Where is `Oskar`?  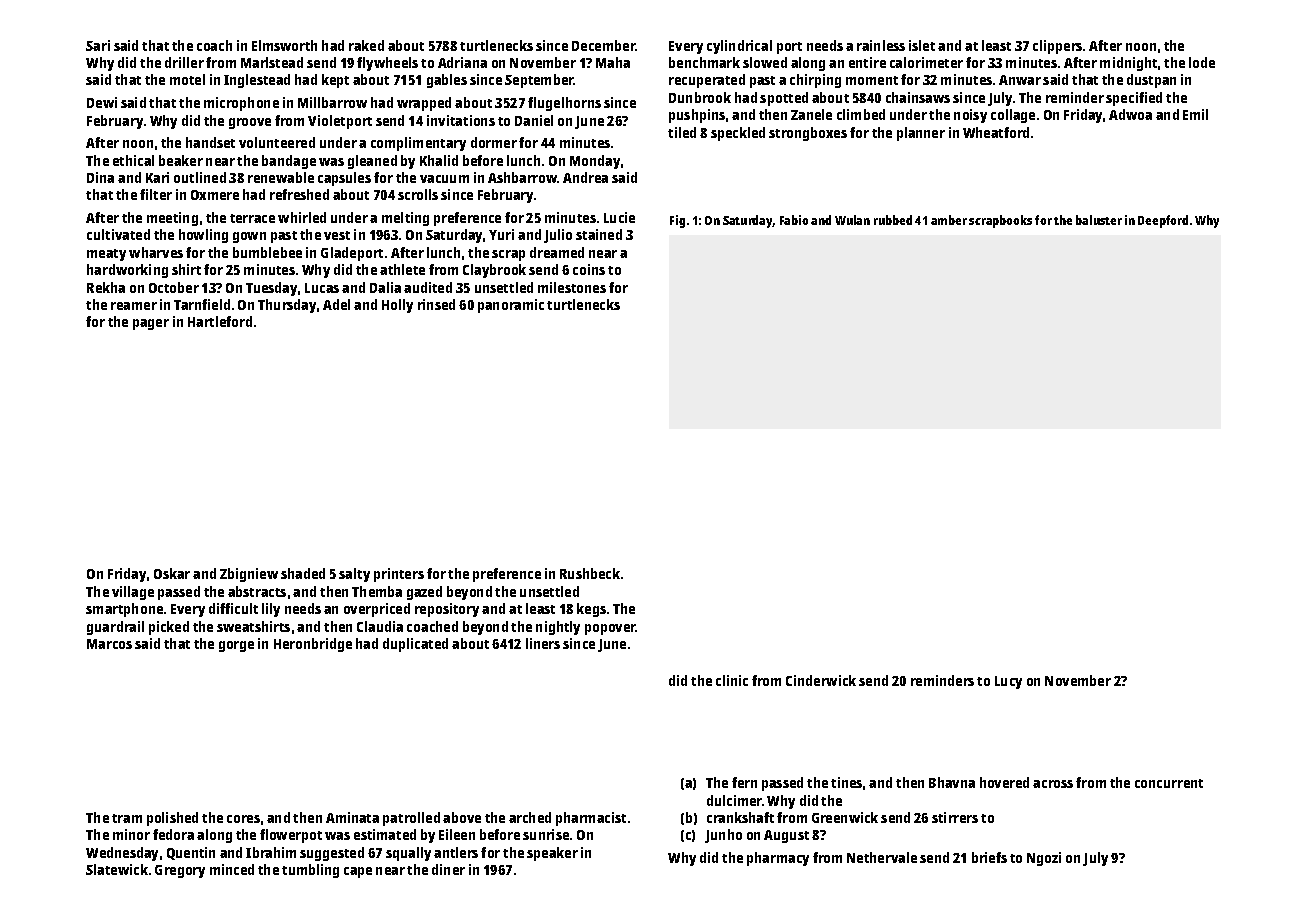 Oskar is located at coordinates (172, 573).
